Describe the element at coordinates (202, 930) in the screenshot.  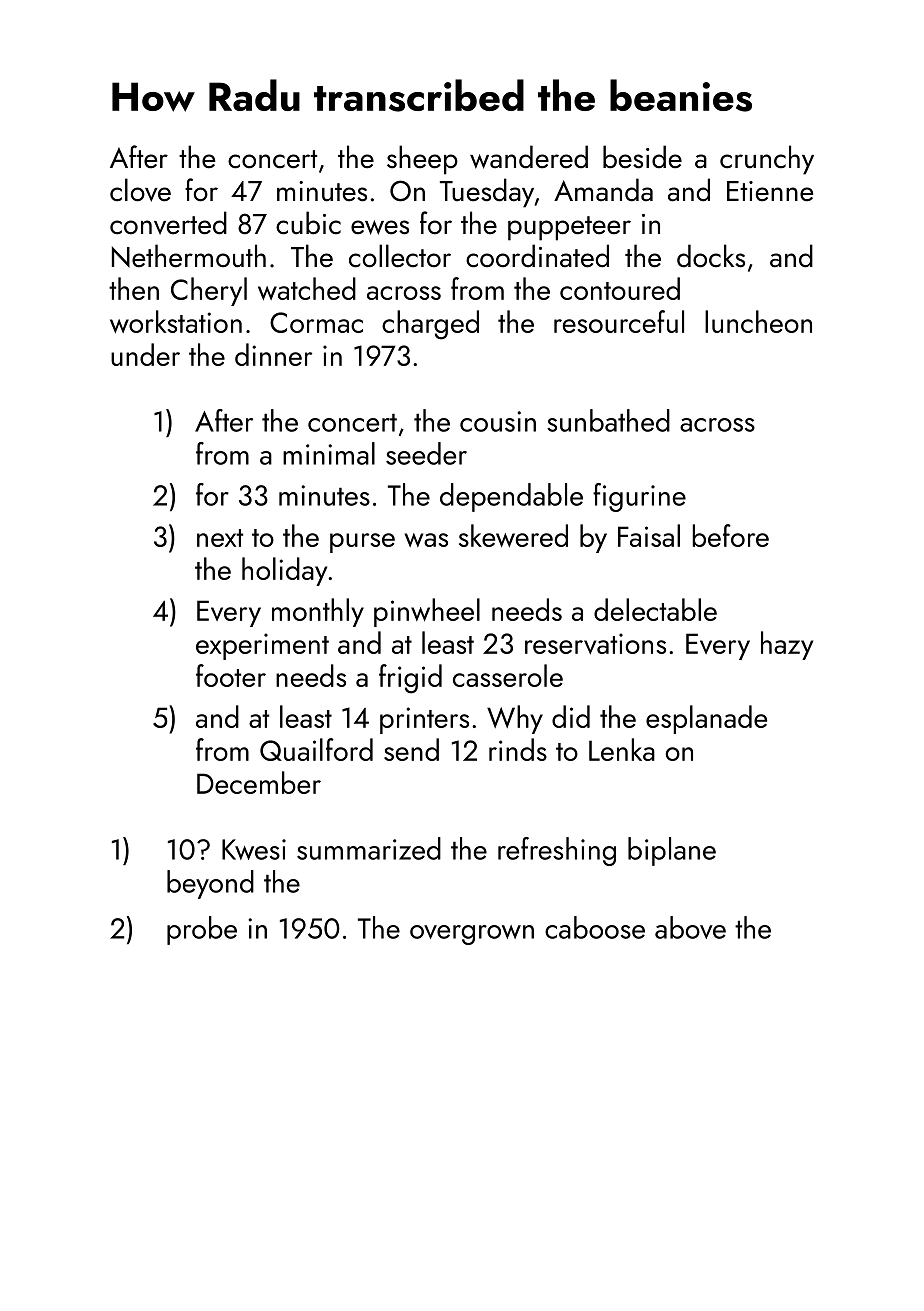
I see `probe` at that location.
